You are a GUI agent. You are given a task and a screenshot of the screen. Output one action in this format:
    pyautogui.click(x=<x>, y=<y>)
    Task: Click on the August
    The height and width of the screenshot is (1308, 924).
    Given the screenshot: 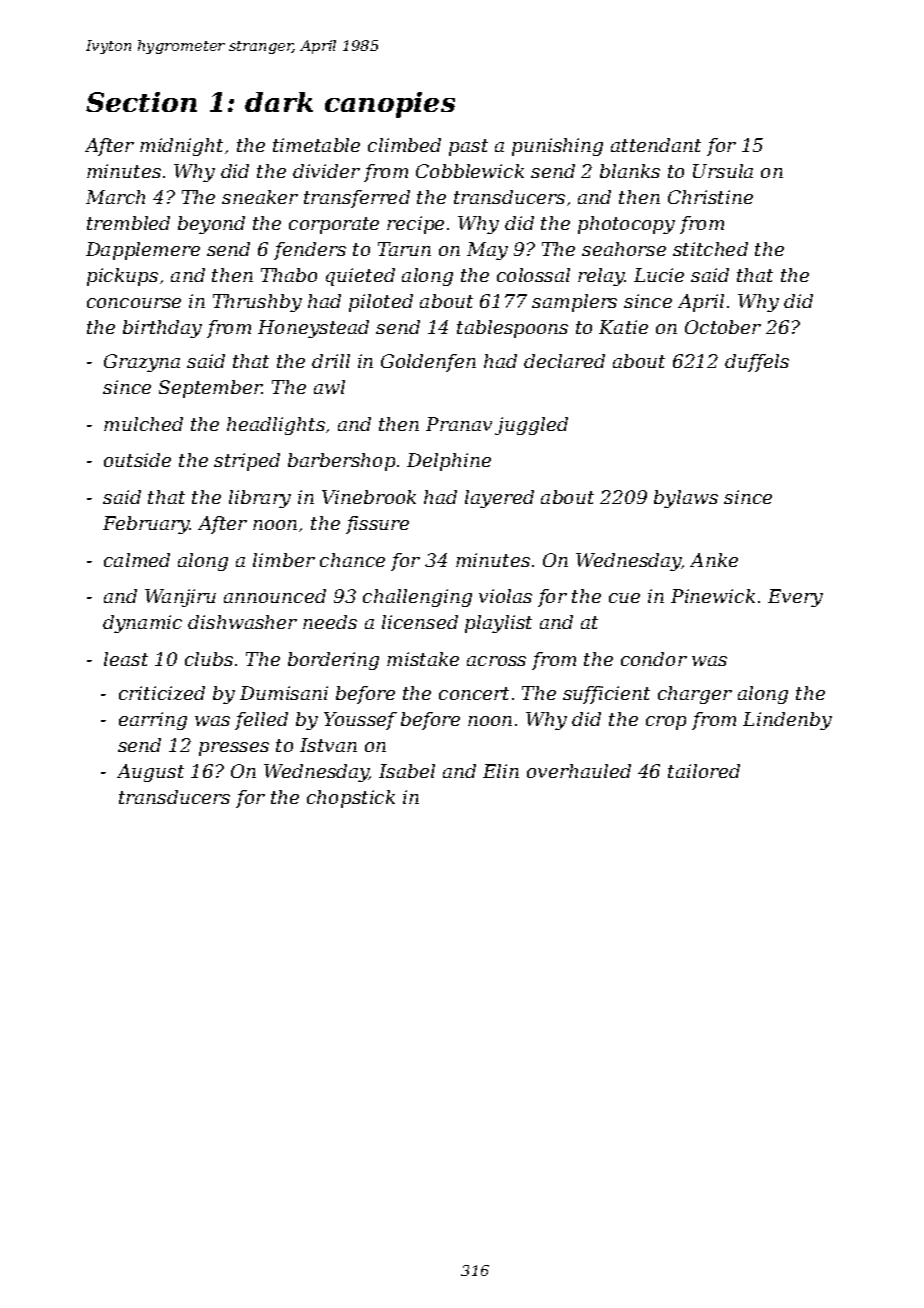 What is the action you would take?
    pyautogui.click(x=150, y=773)
